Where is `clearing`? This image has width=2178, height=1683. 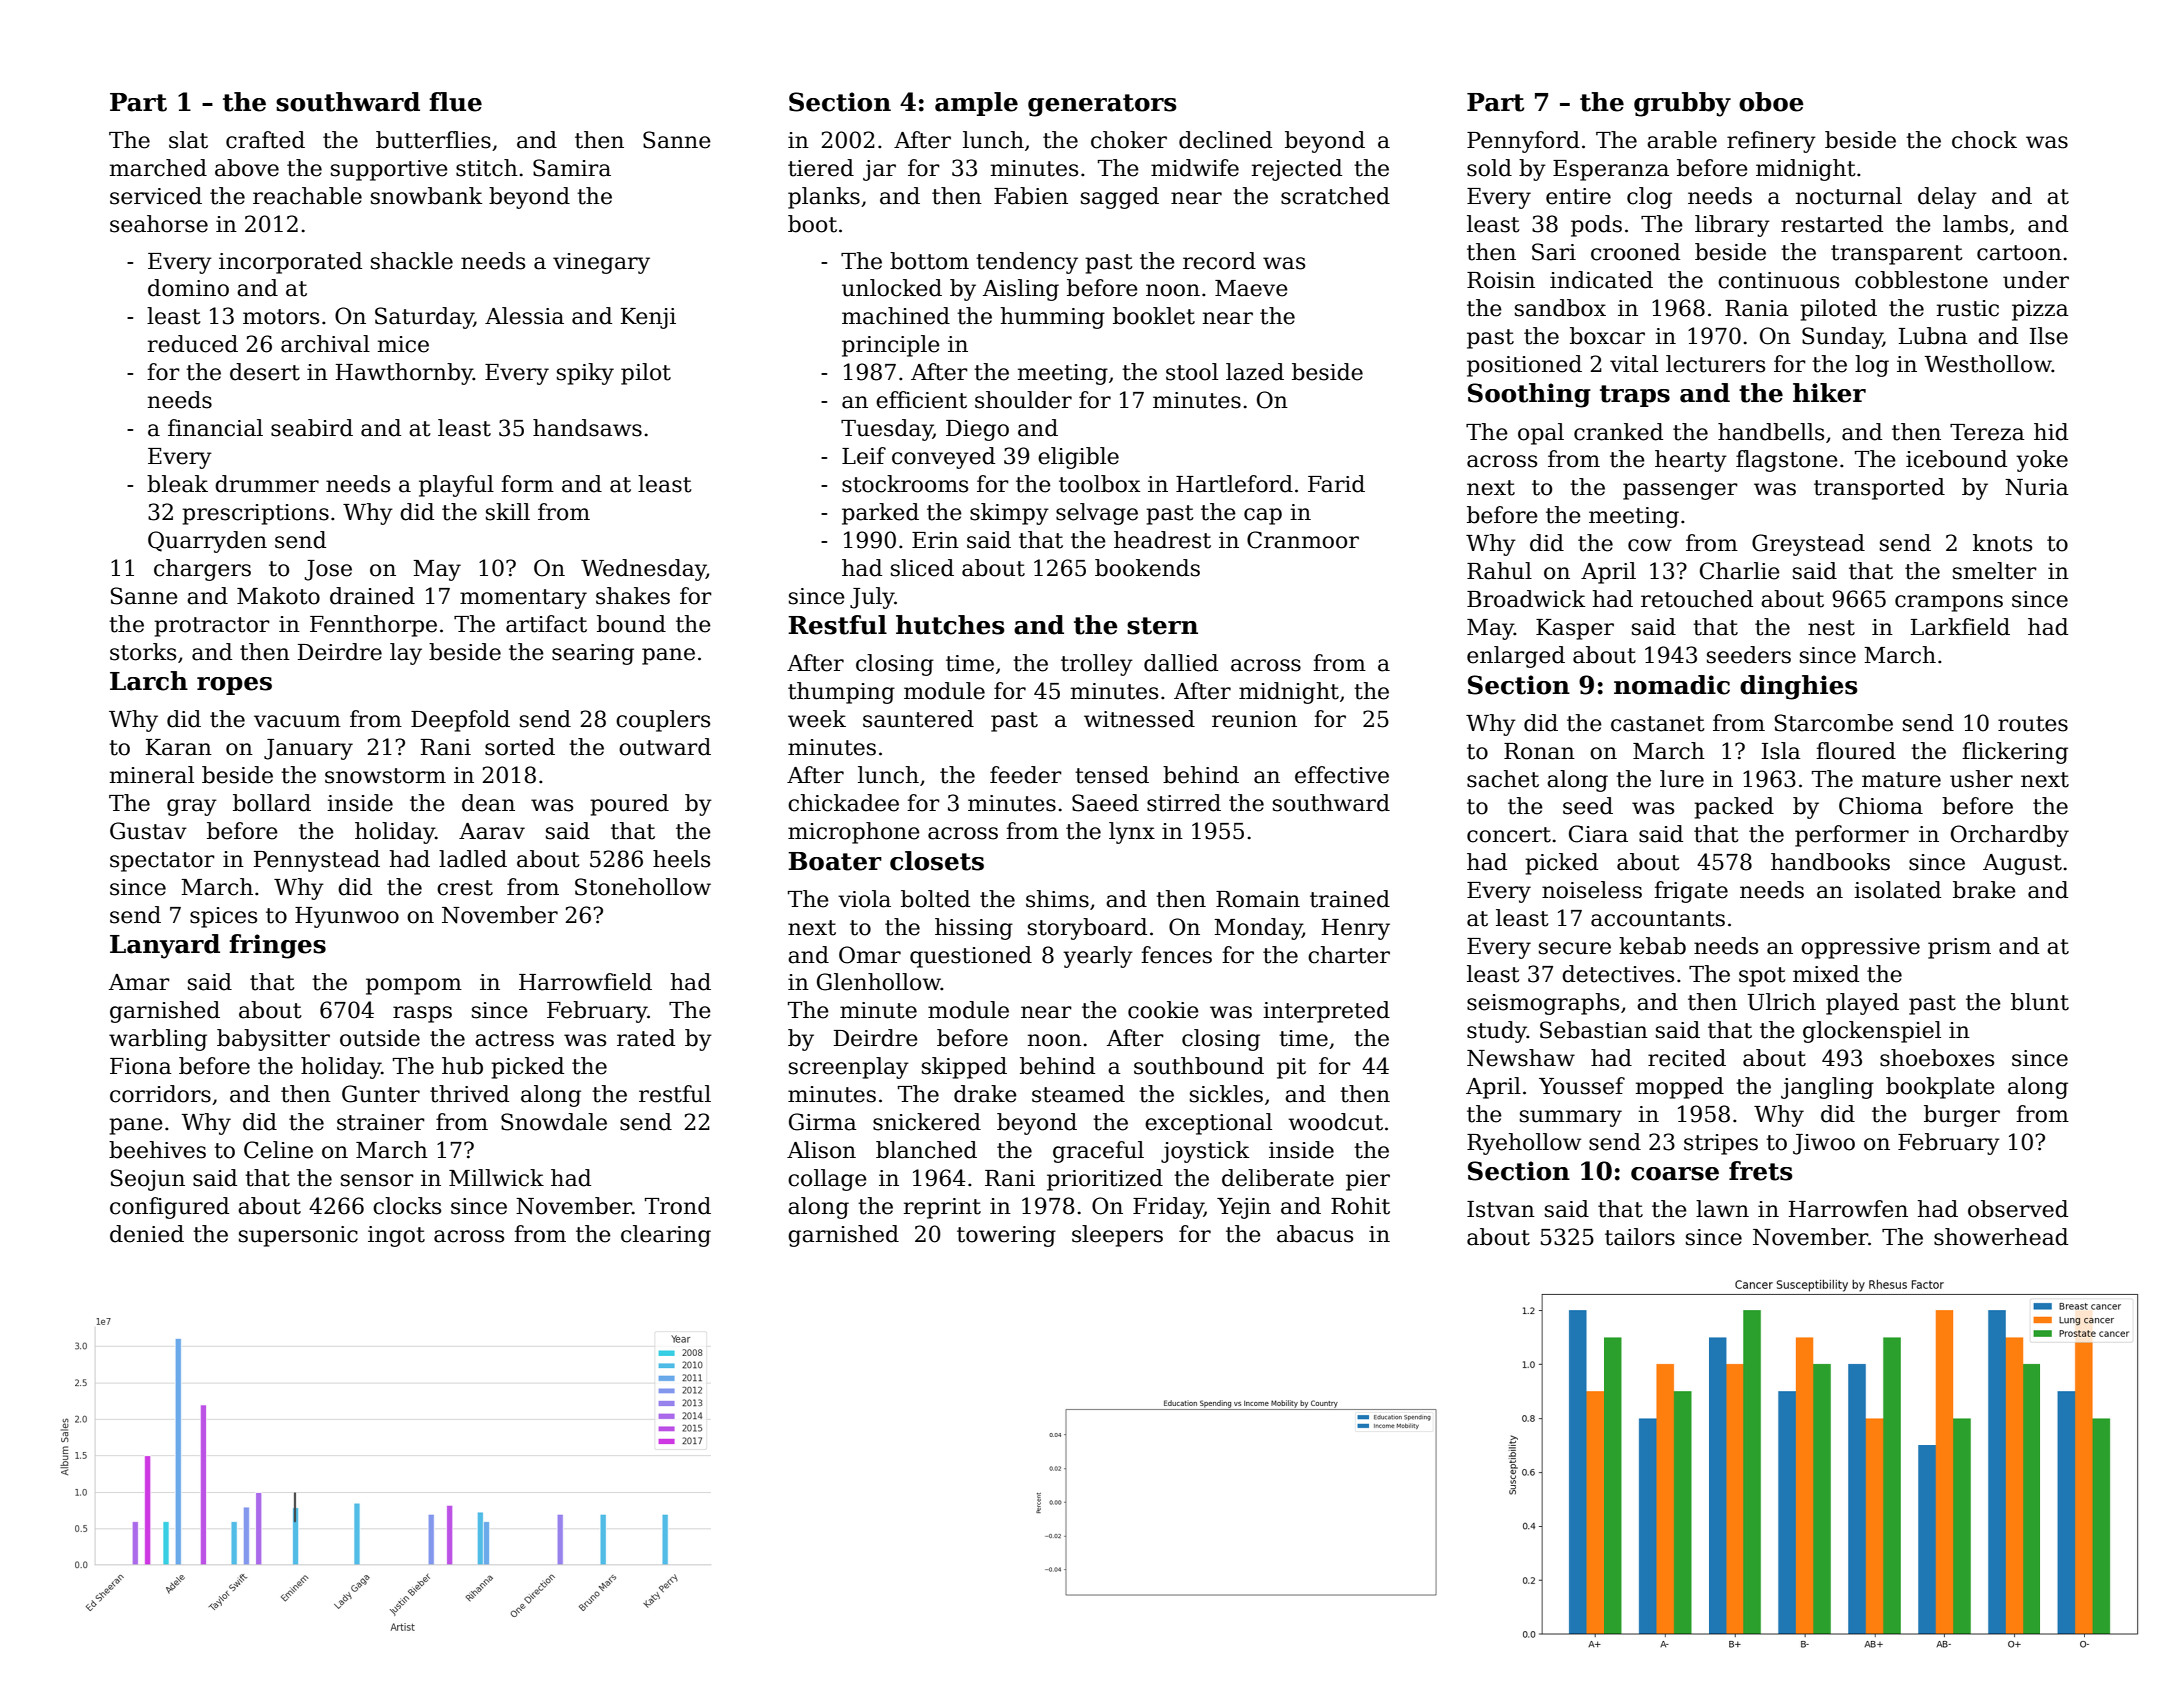
clearing is located at coordinates (666, 1236).
